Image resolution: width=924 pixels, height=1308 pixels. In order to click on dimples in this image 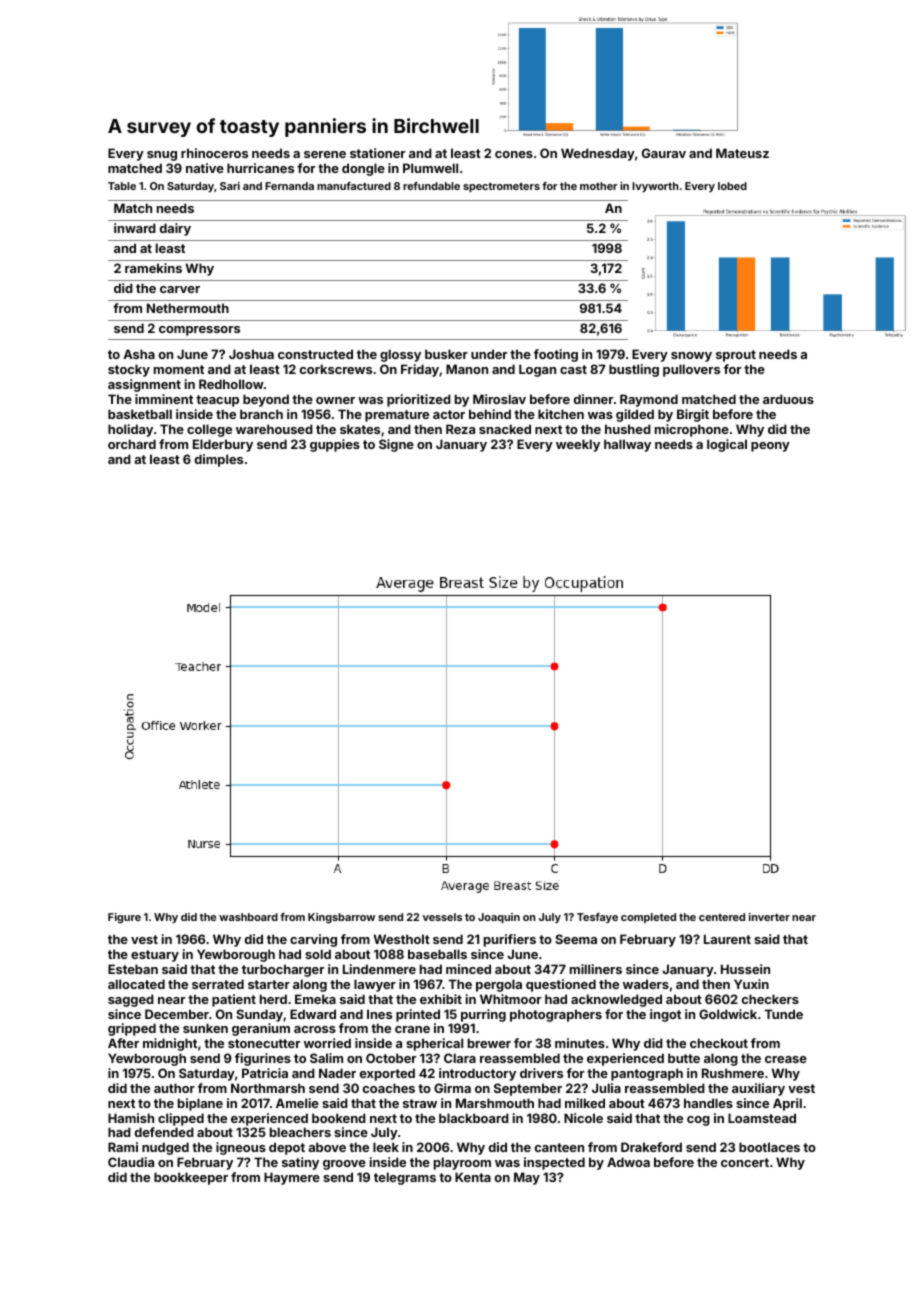, I will do `click(219, 460)`.
